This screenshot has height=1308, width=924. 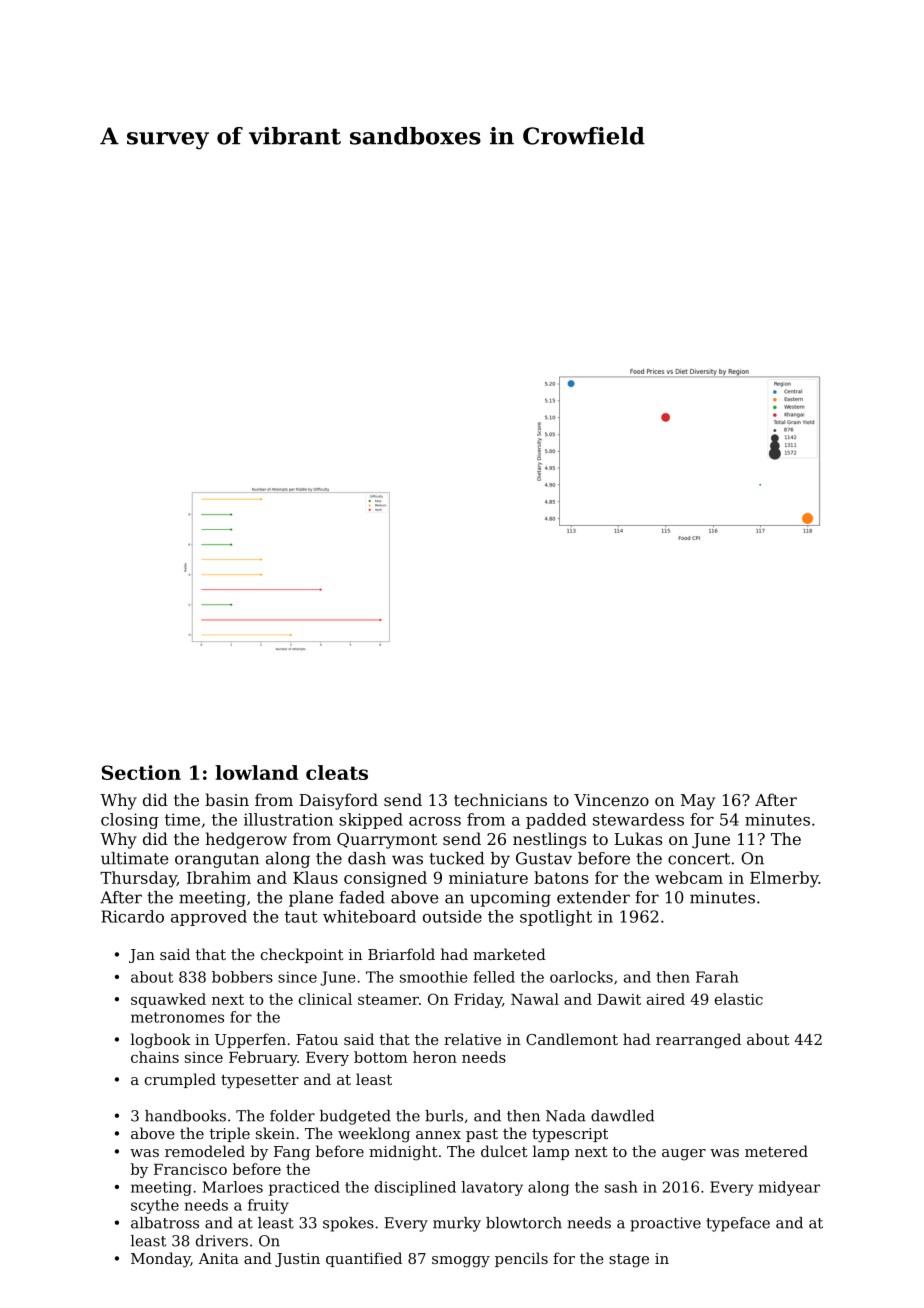 I want to click on approved, so click(x=209, y=918).
